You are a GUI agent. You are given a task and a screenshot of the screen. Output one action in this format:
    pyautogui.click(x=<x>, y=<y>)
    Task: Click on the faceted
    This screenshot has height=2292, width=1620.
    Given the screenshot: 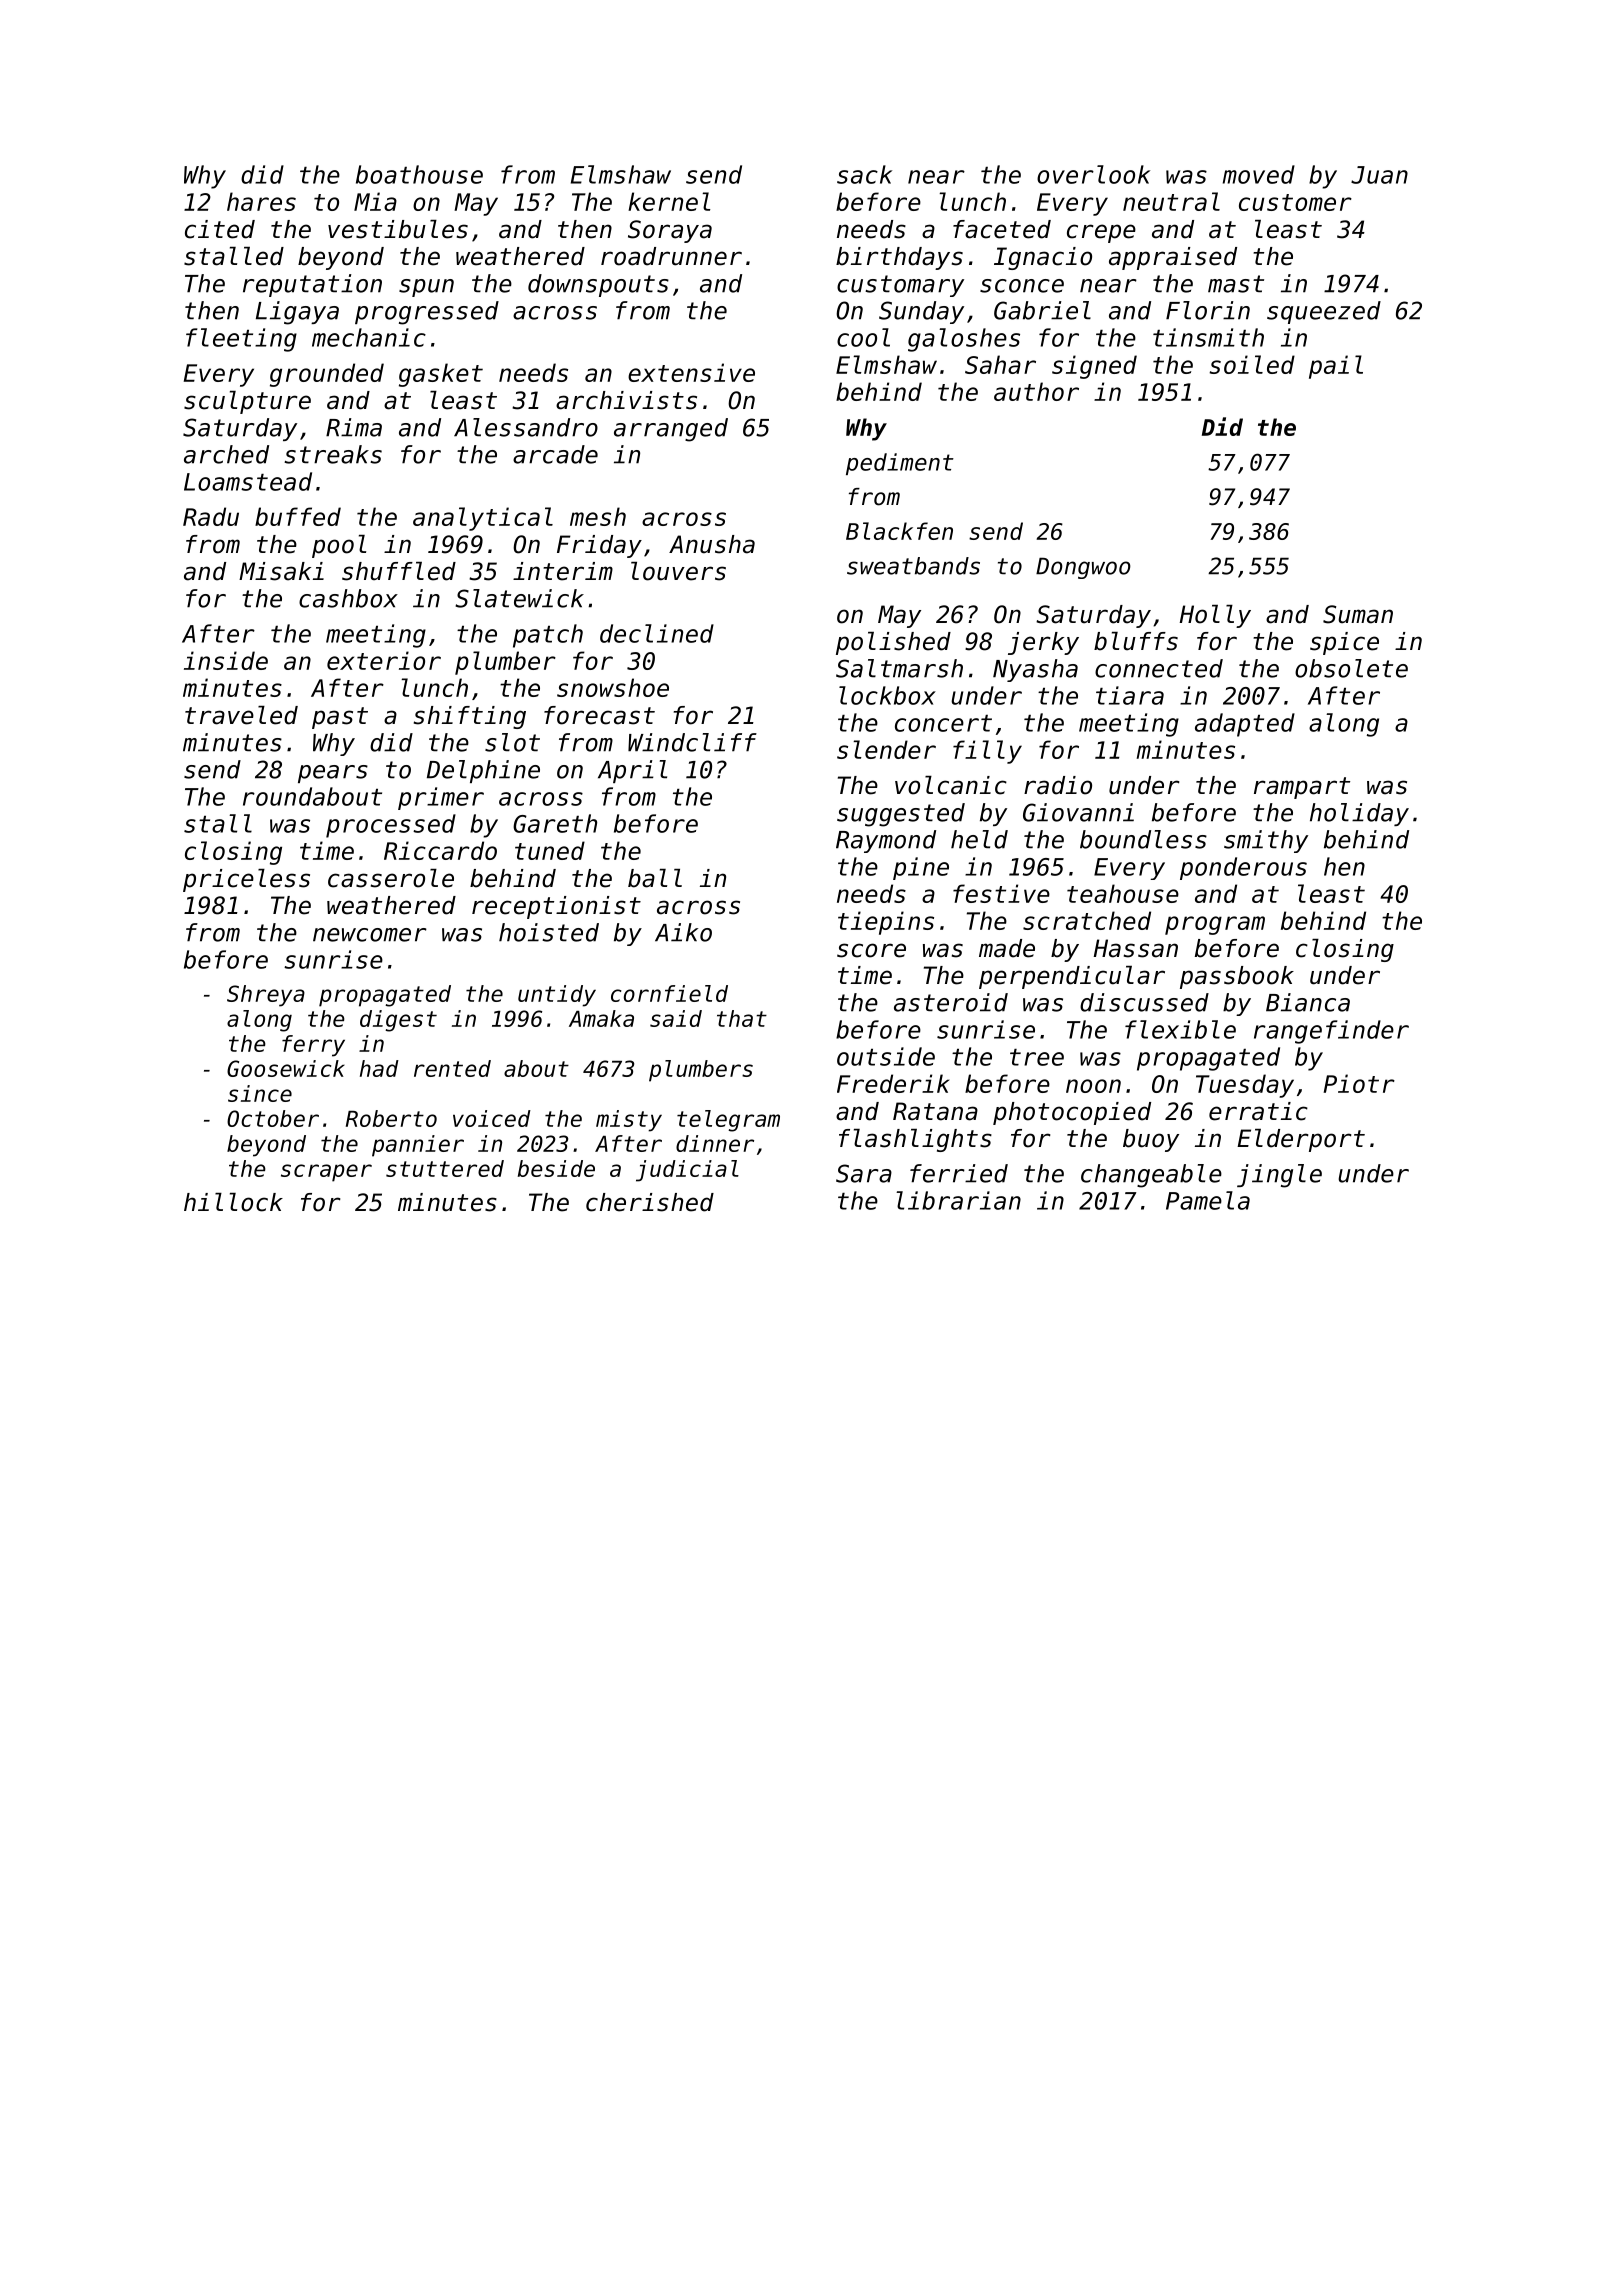 What is the action you would take?
    pyautogui.click(x=1002, y=229)
